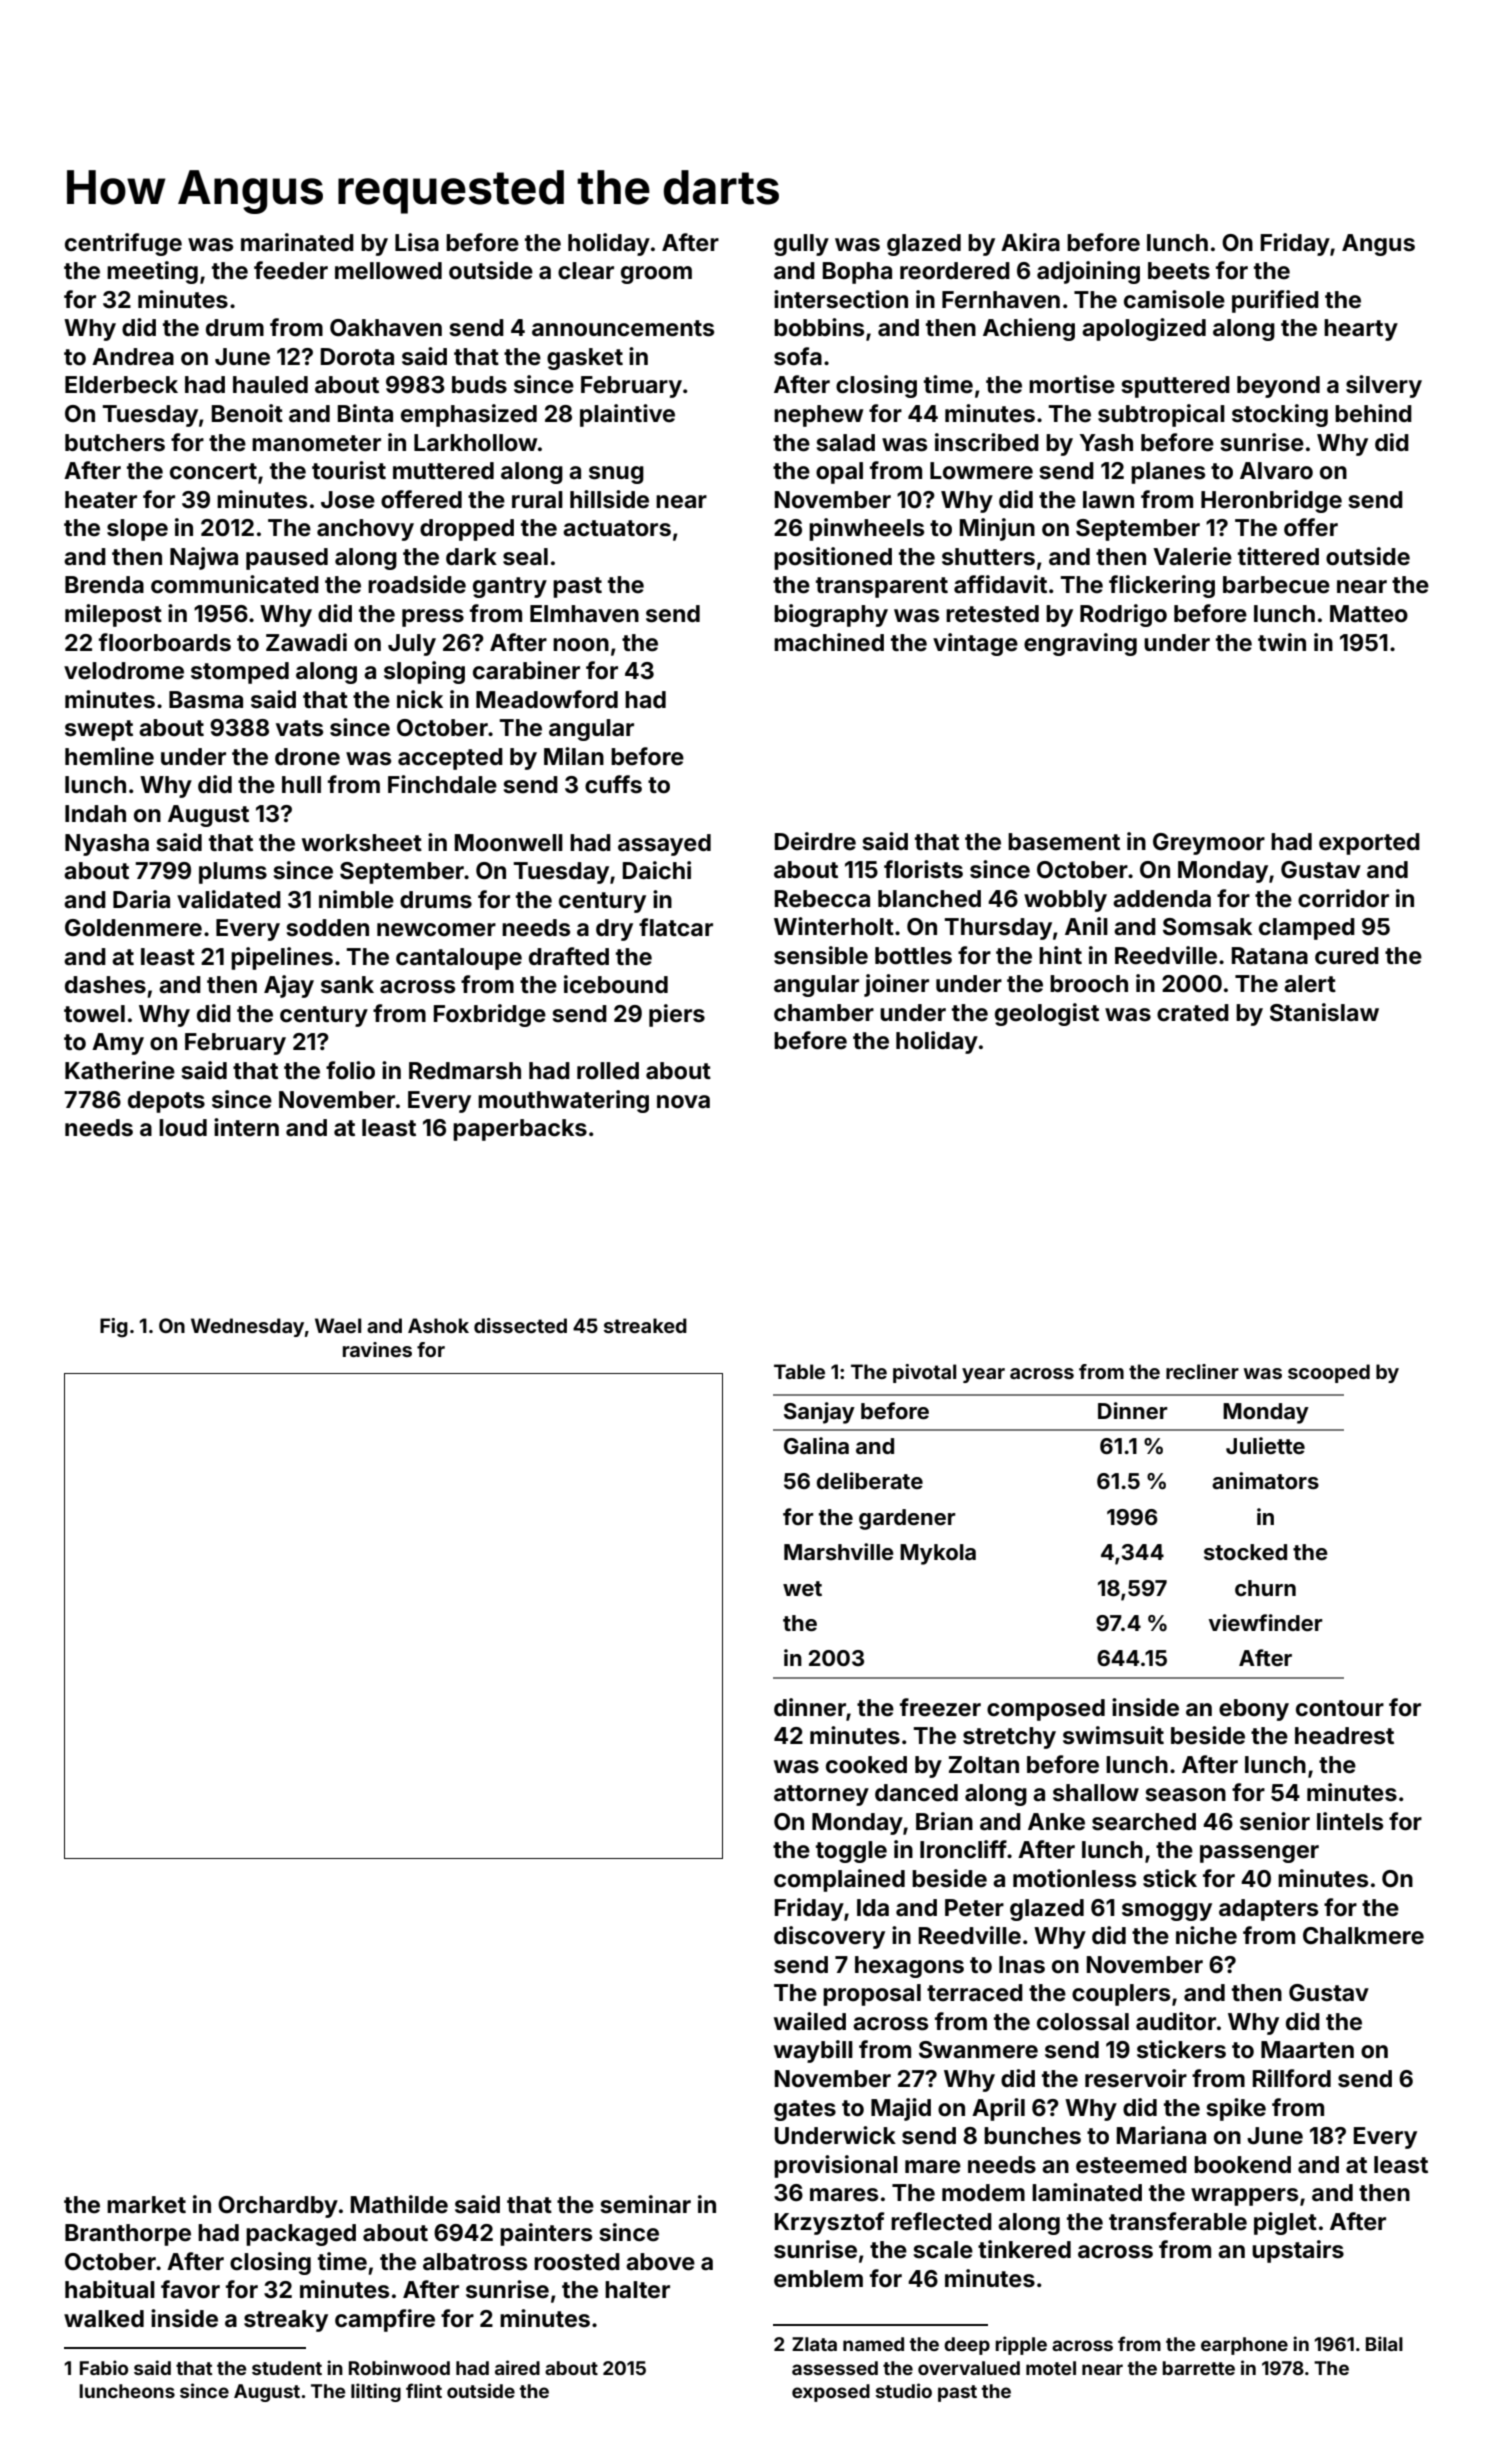  I want to click on Orchardby, so click(278, 2207).
